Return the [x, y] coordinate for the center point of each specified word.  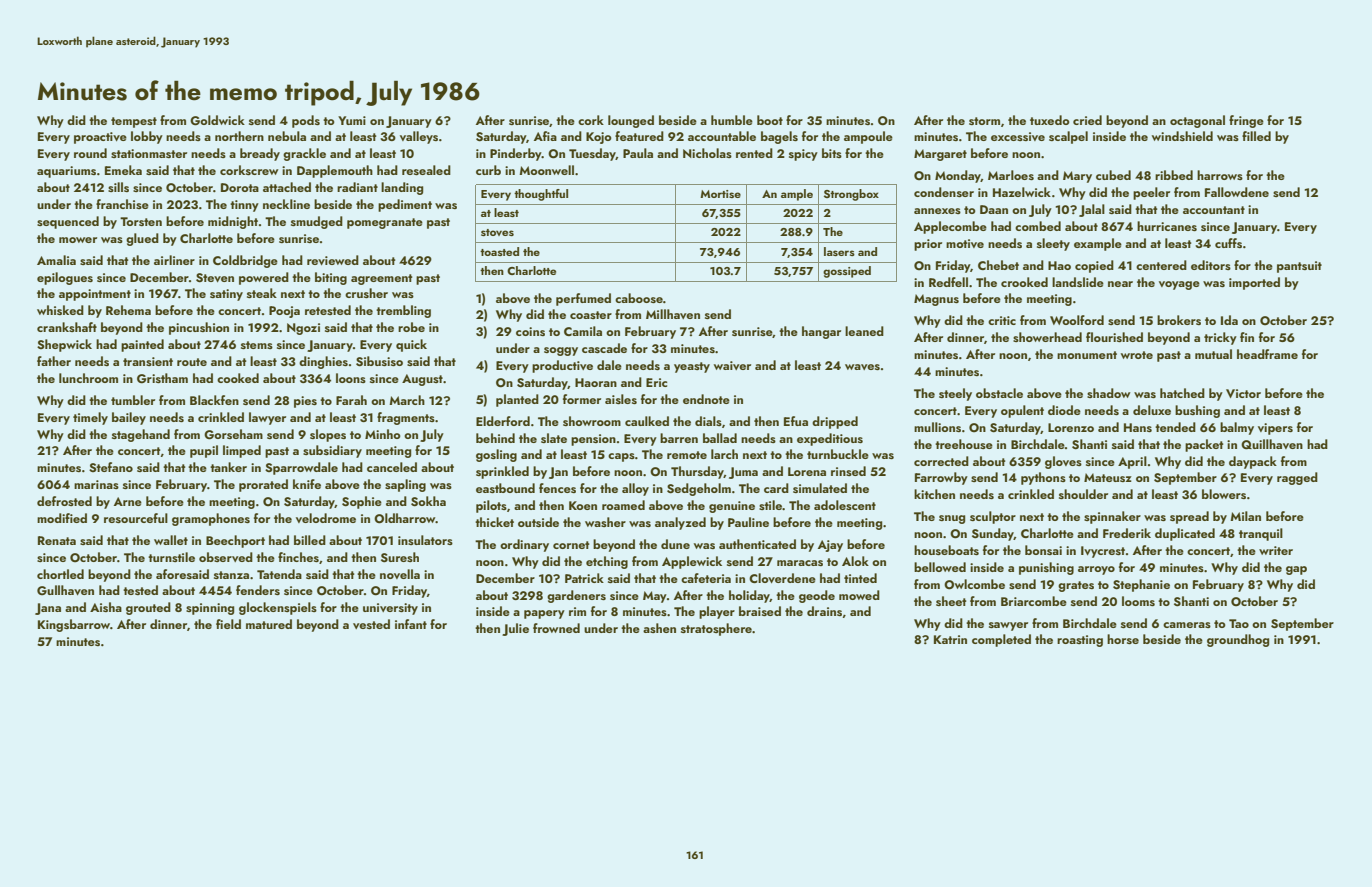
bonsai [1043, 550]
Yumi [352, 120]
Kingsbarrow [74, 625]
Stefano [111, 467]
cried [1087, 120]
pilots [491, 506]
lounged [631, 121]
